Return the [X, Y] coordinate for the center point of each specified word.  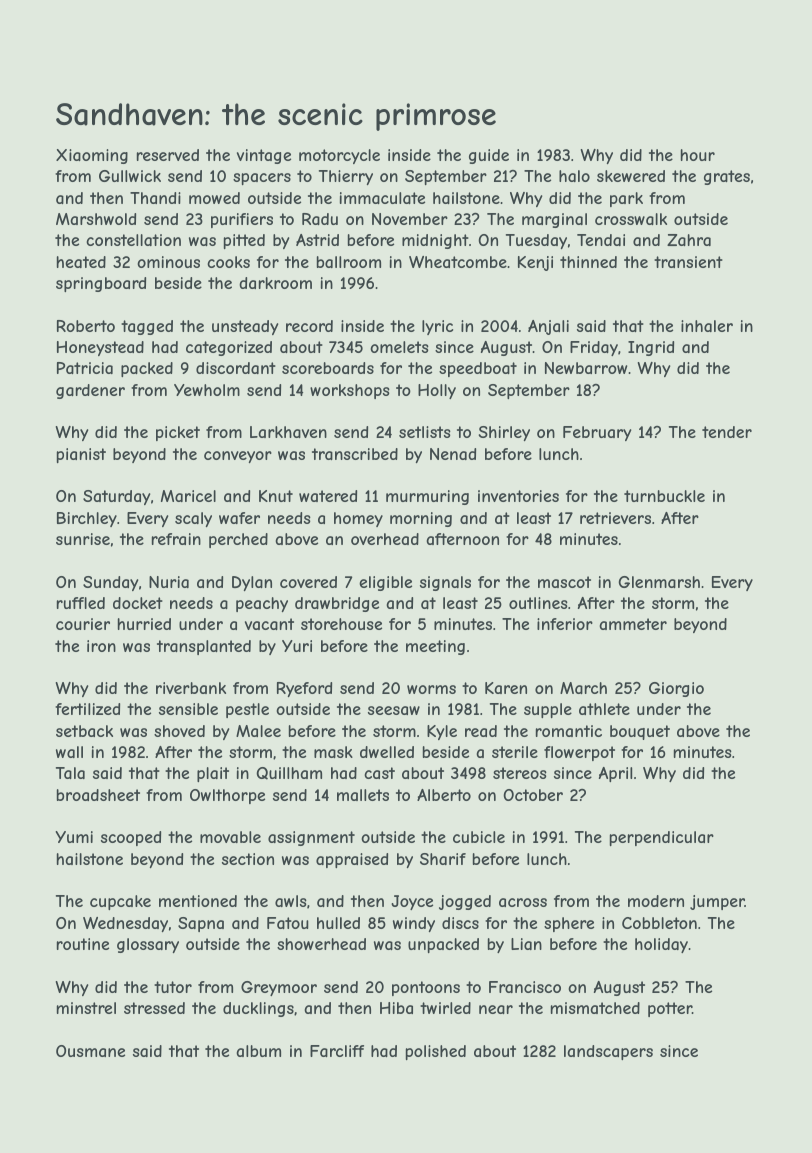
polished [436, 1052]
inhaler [707, 326]
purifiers [242, 220]
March [583, 688]
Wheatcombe [458, 262]
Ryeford [304, 689]
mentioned [198, 901]
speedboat [478, 369]
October [533, 795]
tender [727, 432]
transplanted [204, 647]
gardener [90, 391]
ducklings [258, 1009]
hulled [338, 923]
